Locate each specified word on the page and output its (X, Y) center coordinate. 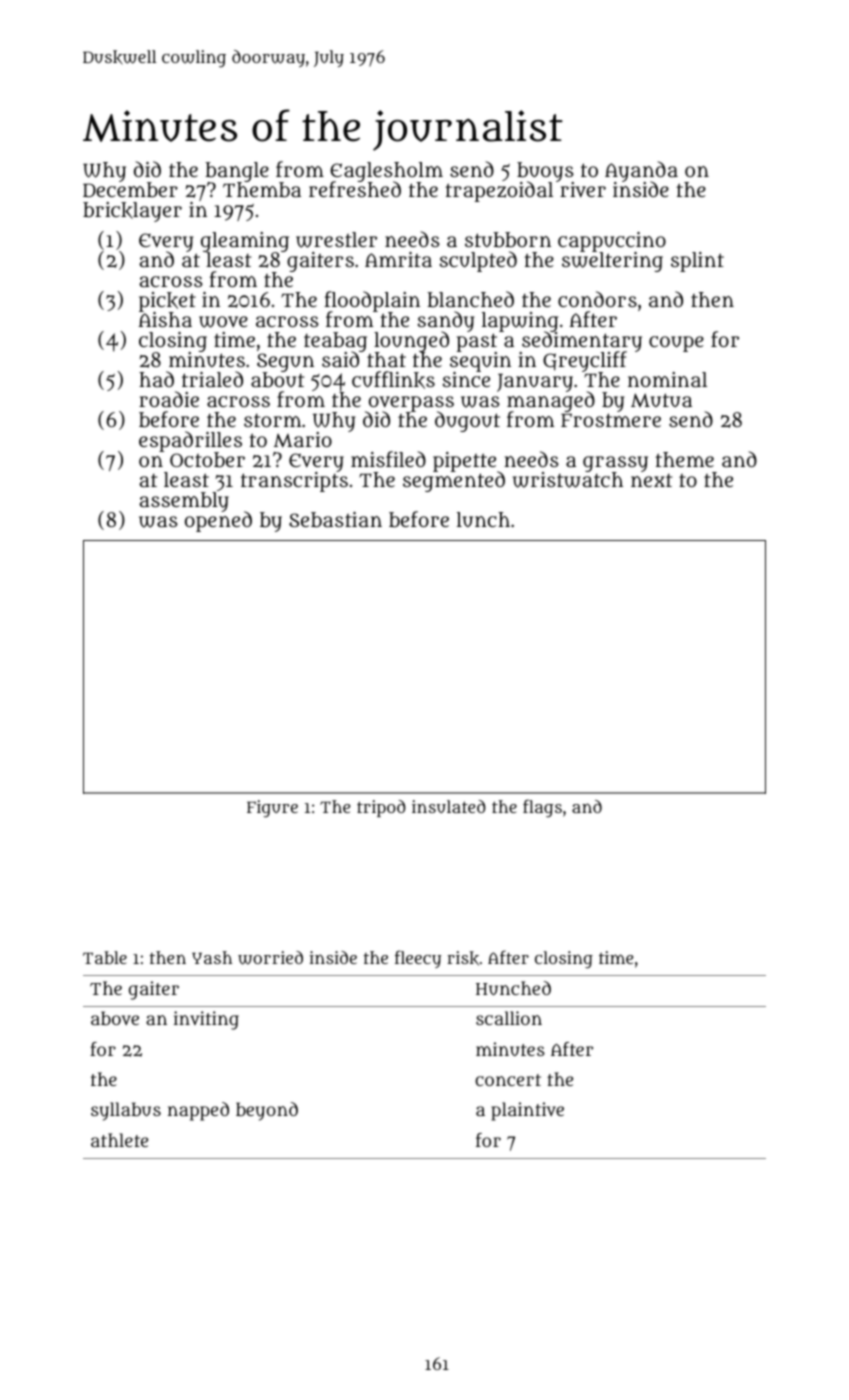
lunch (483, 519)
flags (542, 808)
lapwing (520, 322)
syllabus (126, 1111)
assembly (184, 502)
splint (697, 262)
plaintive (527, 1111)
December (130, 189)
